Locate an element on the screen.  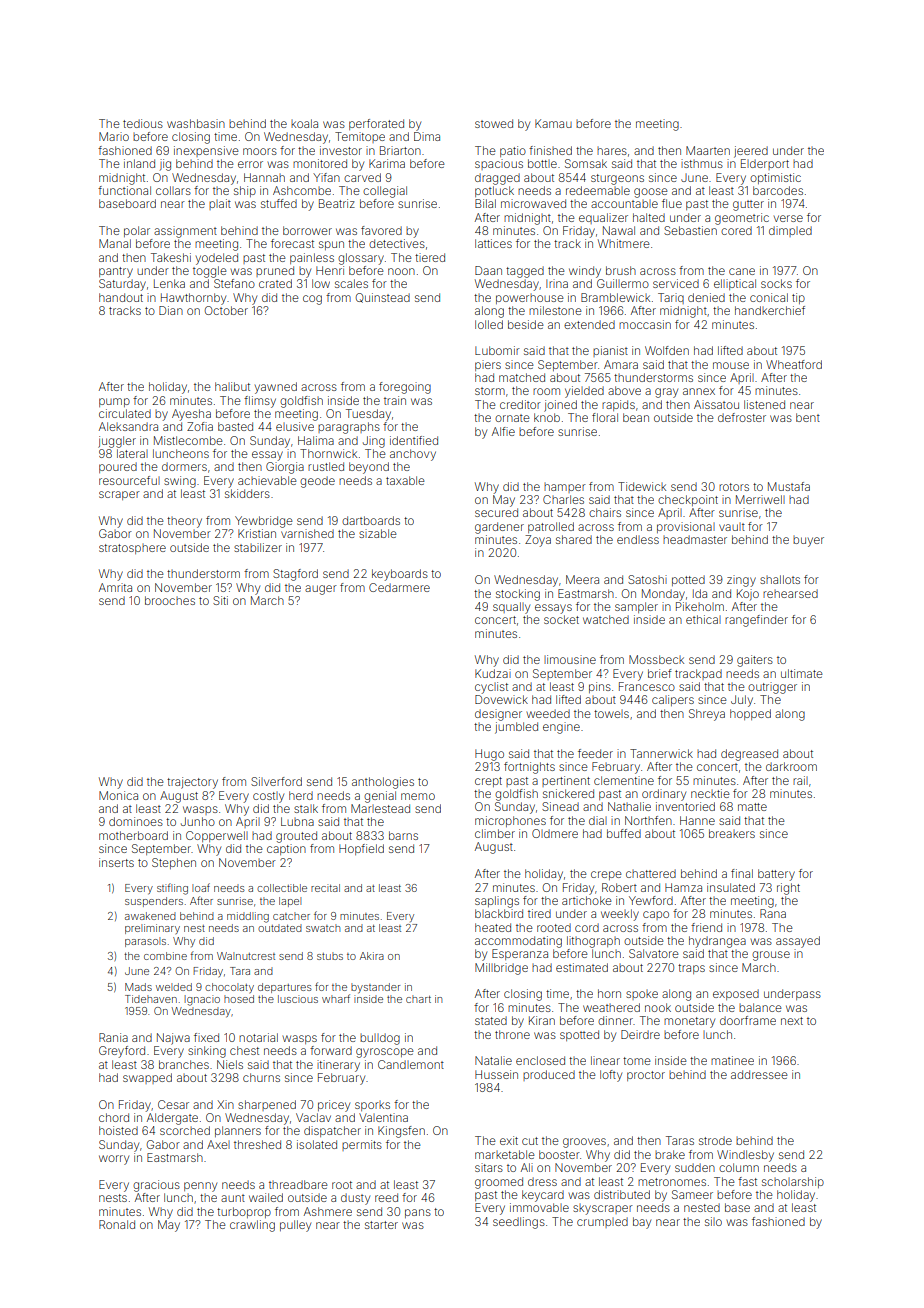
Briarton is located at coordinates (400, 150).
